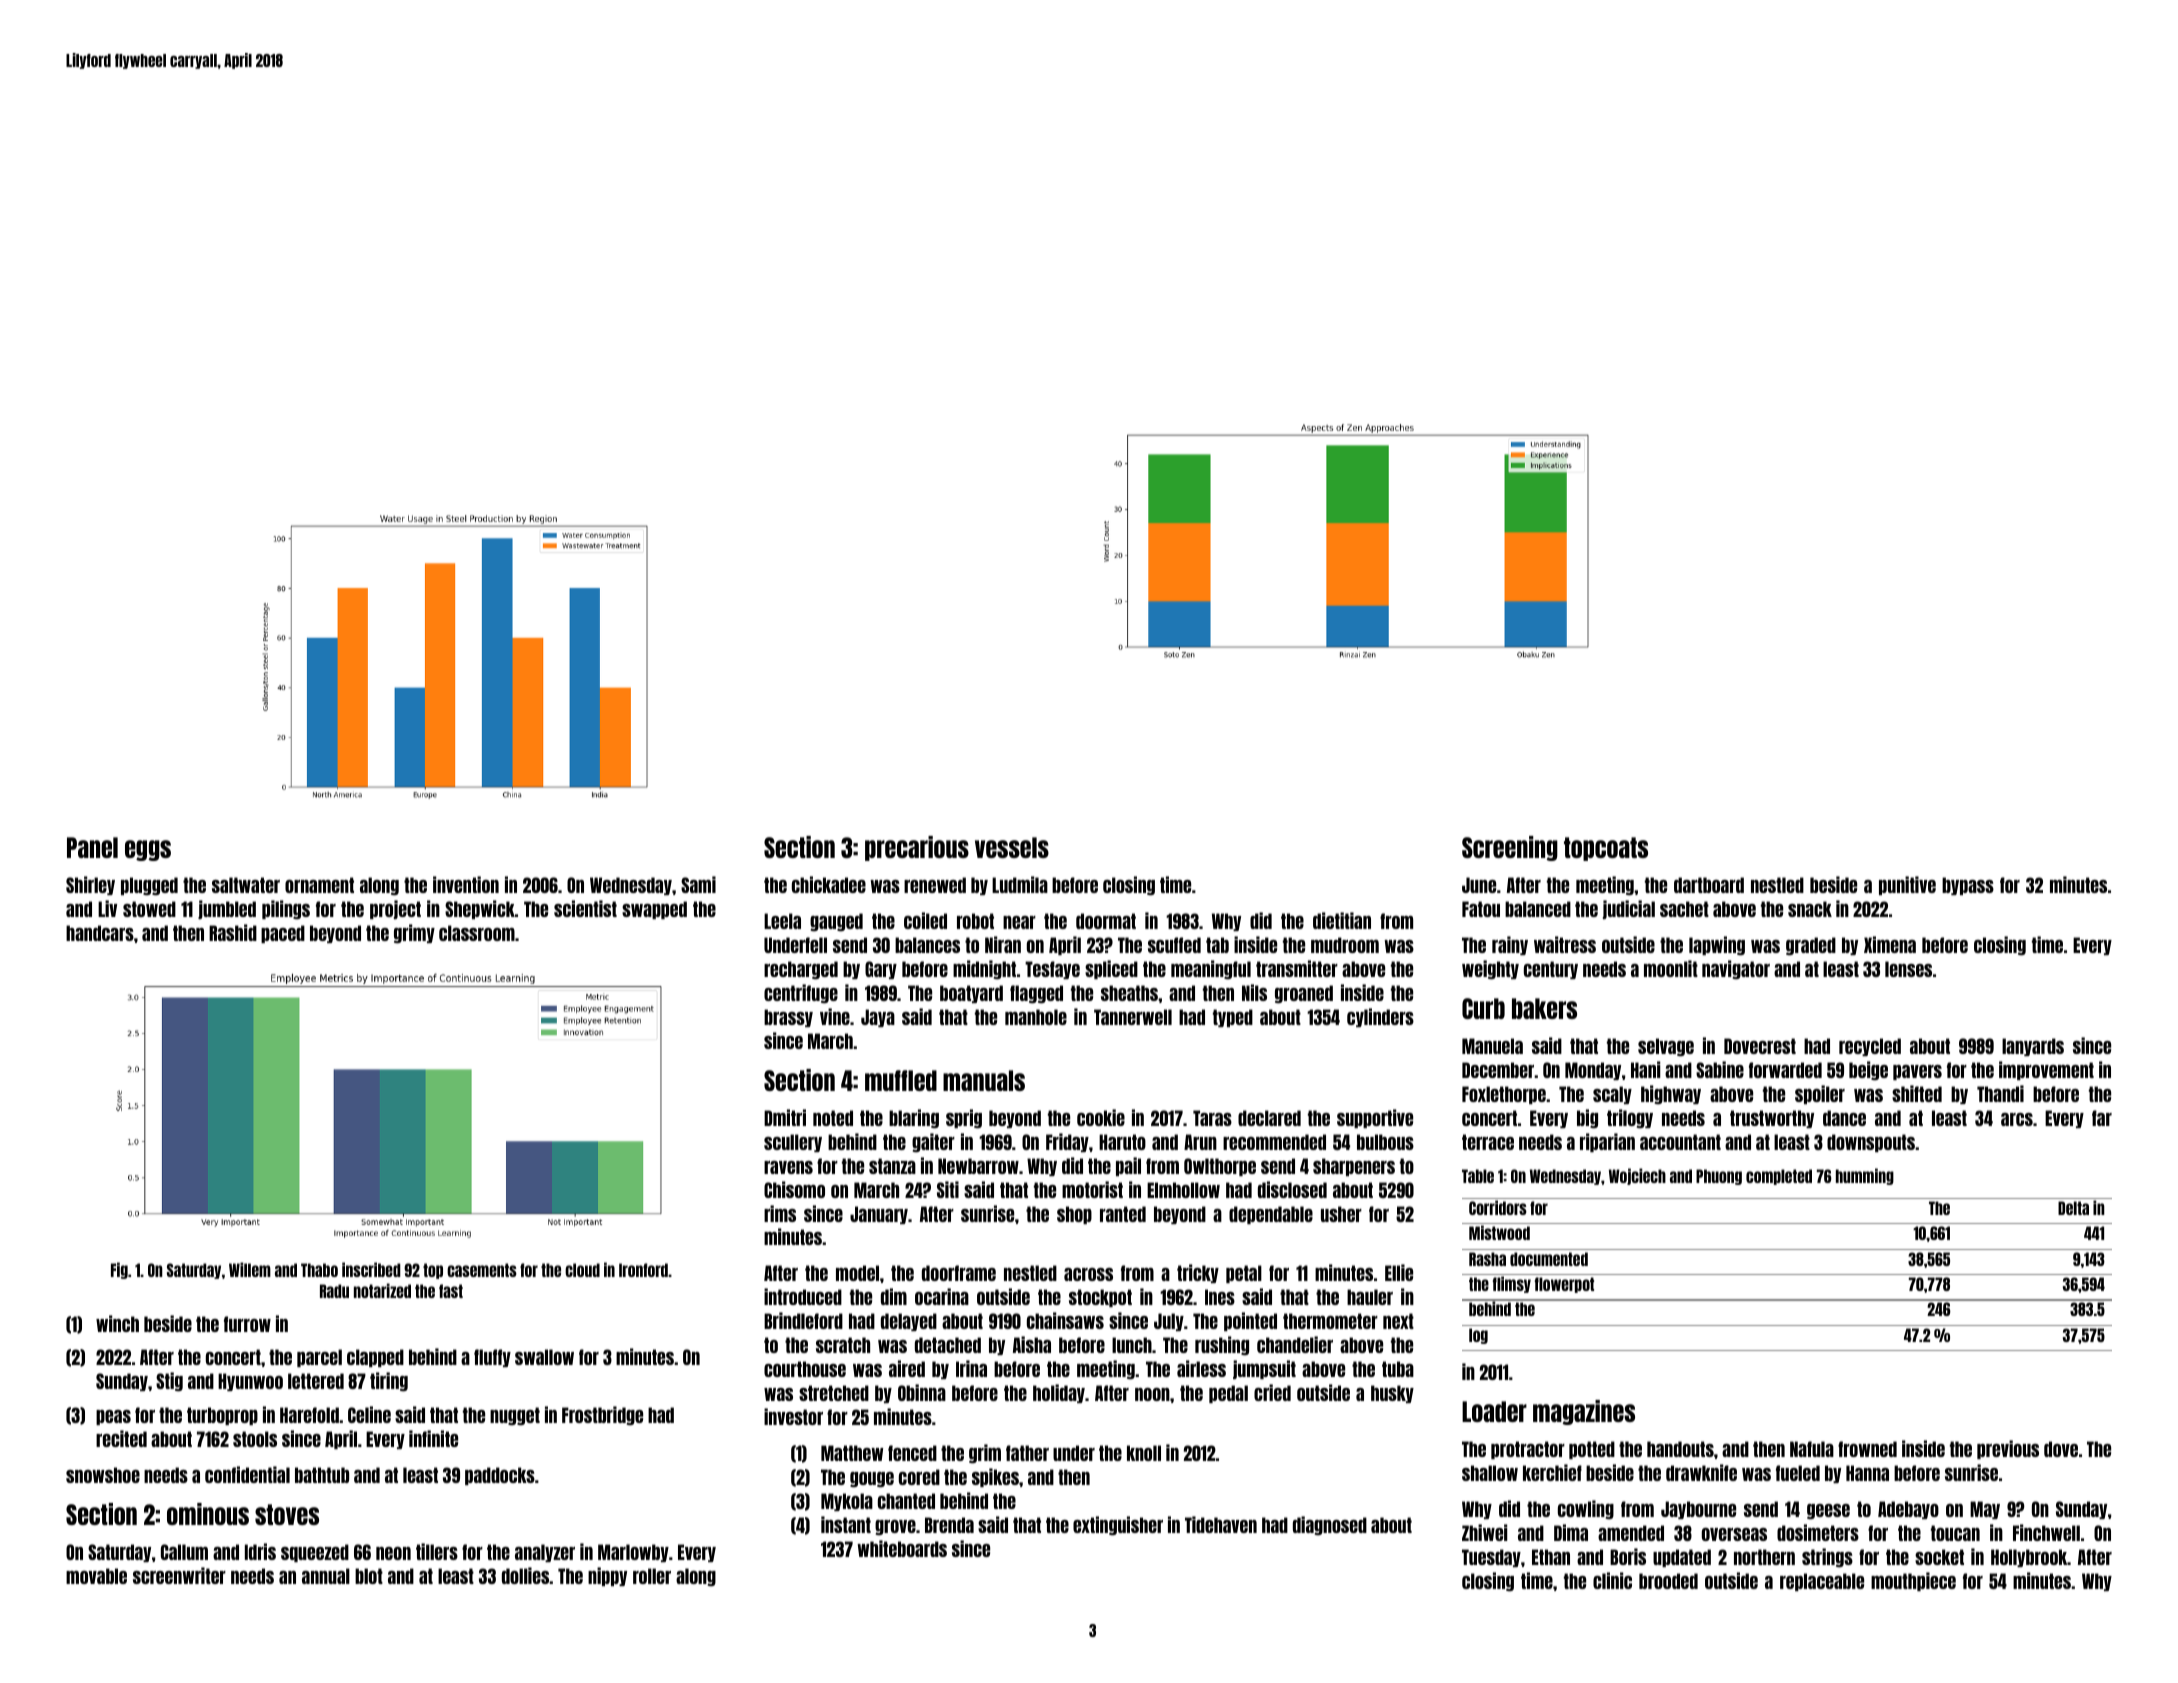 This document has width=2178, height=1683. What do you see at coordinates (1772, 1119) in the document?
I see `trustworthy` at bounding box center [1772, 1119].
